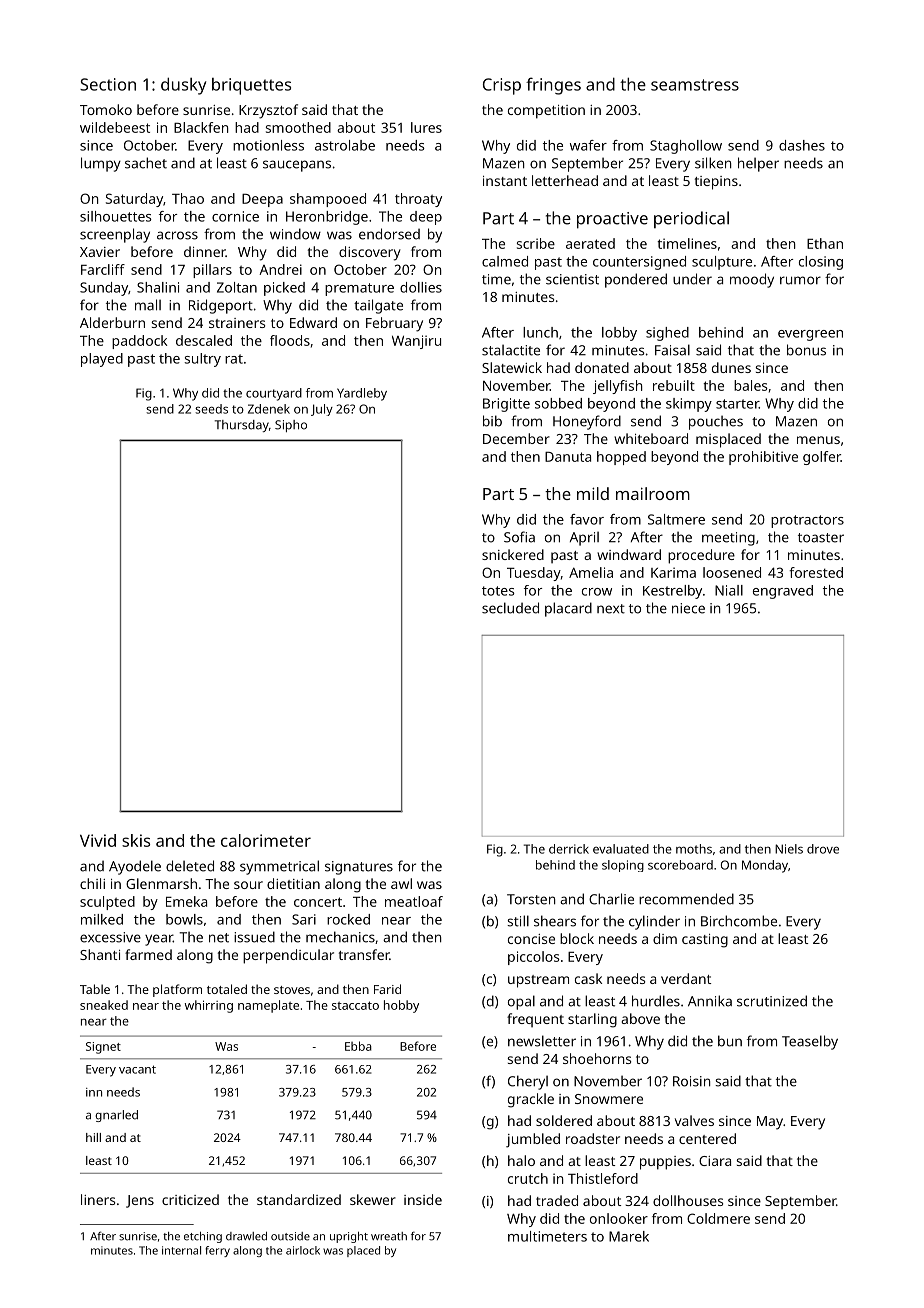 This screenshot has height=1308, width=924. What do you see at coordinates (291, 426) in the screenshot?
I see `Sipho` at bounding box center [291, 426].
